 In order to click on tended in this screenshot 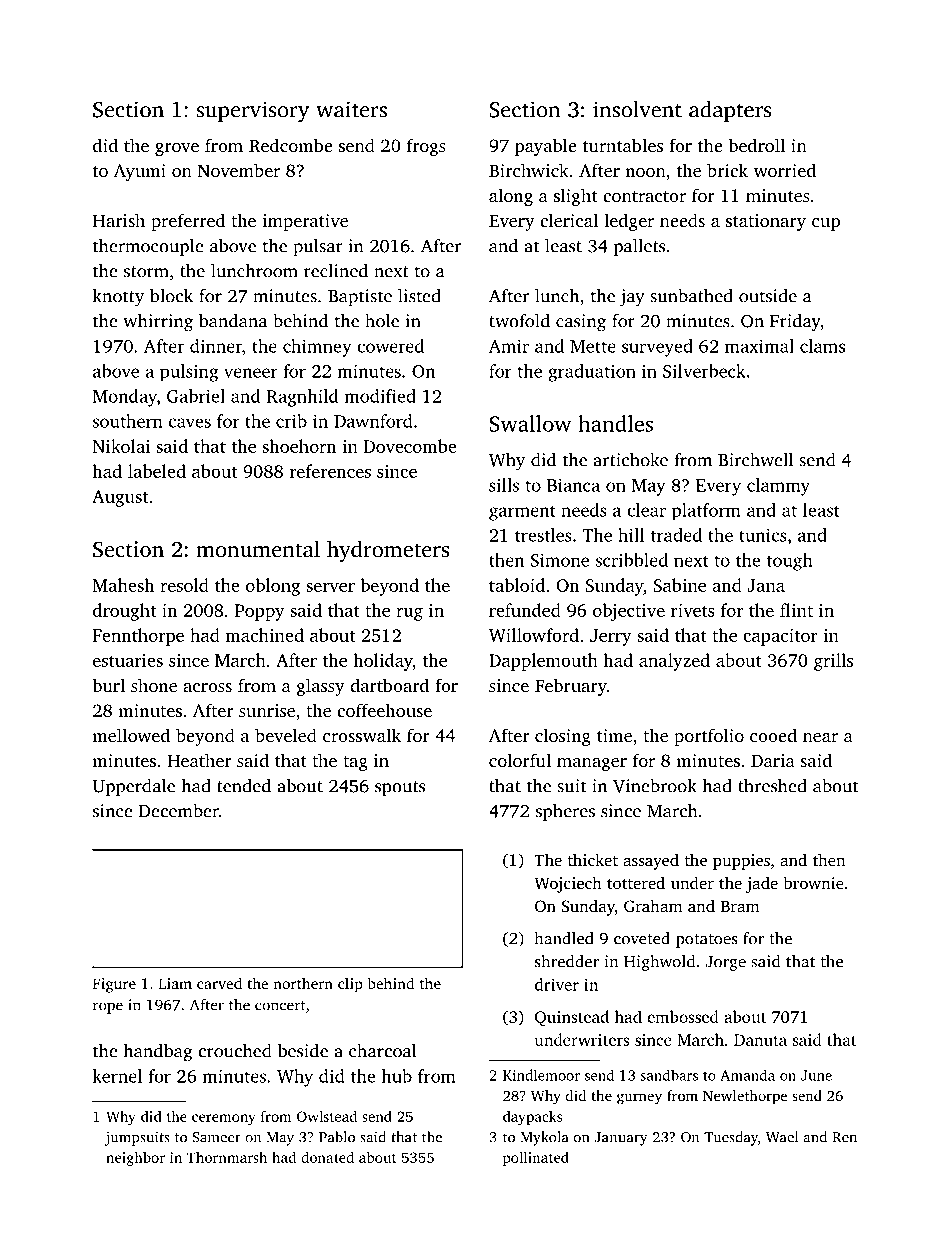, I will do `click(244, 786)`.
